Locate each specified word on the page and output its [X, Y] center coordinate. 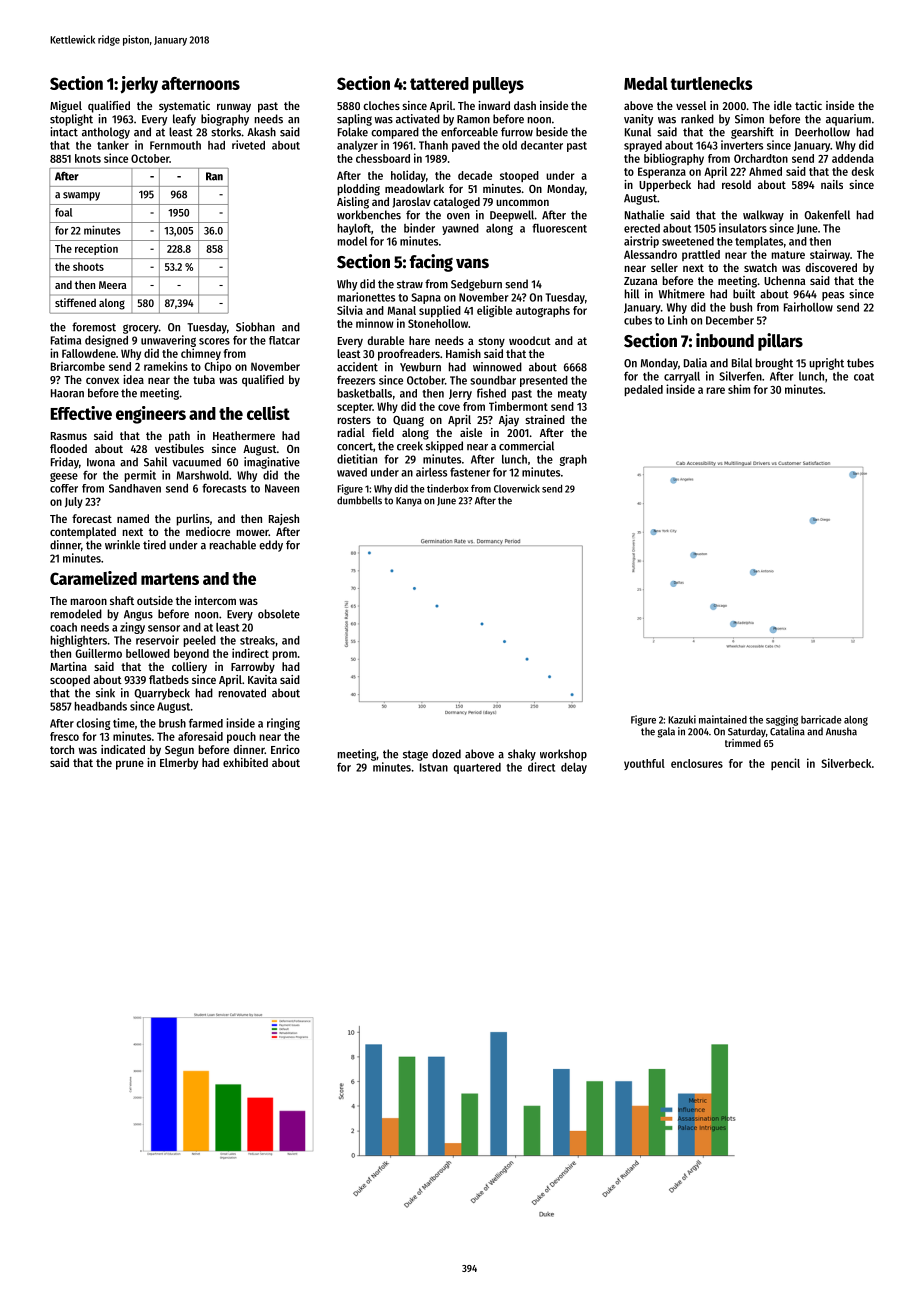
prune [130, 765]
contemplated [83, 533]
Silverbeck [846, 763]
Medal [646, 83]
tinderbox [448, 488]
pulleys [498, 85]
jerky [139, 85]
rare [716, 390]
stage [415, 755]
